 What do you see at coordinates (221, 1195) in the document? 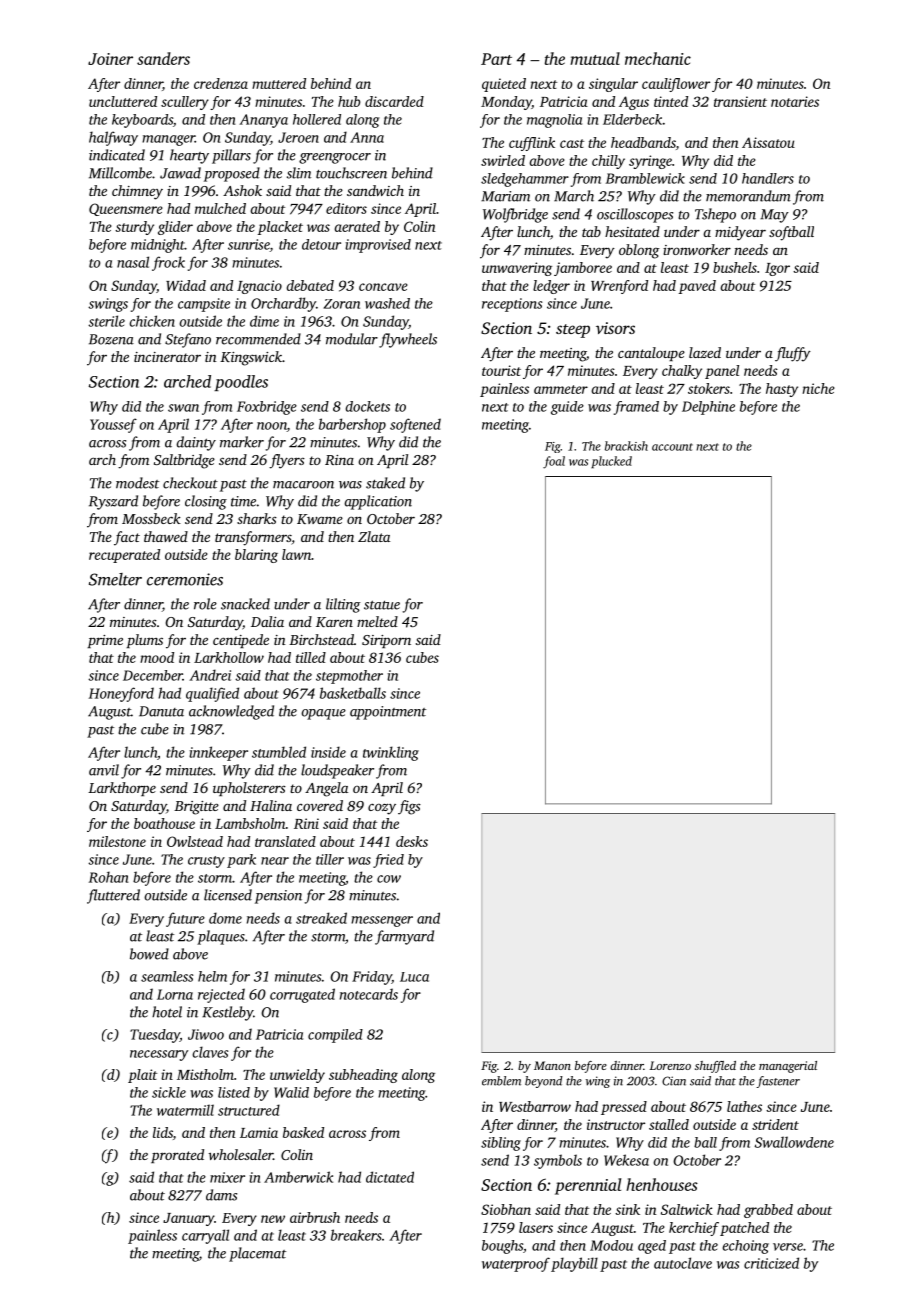
I see `dams` at bounding box center [221, 1195].
